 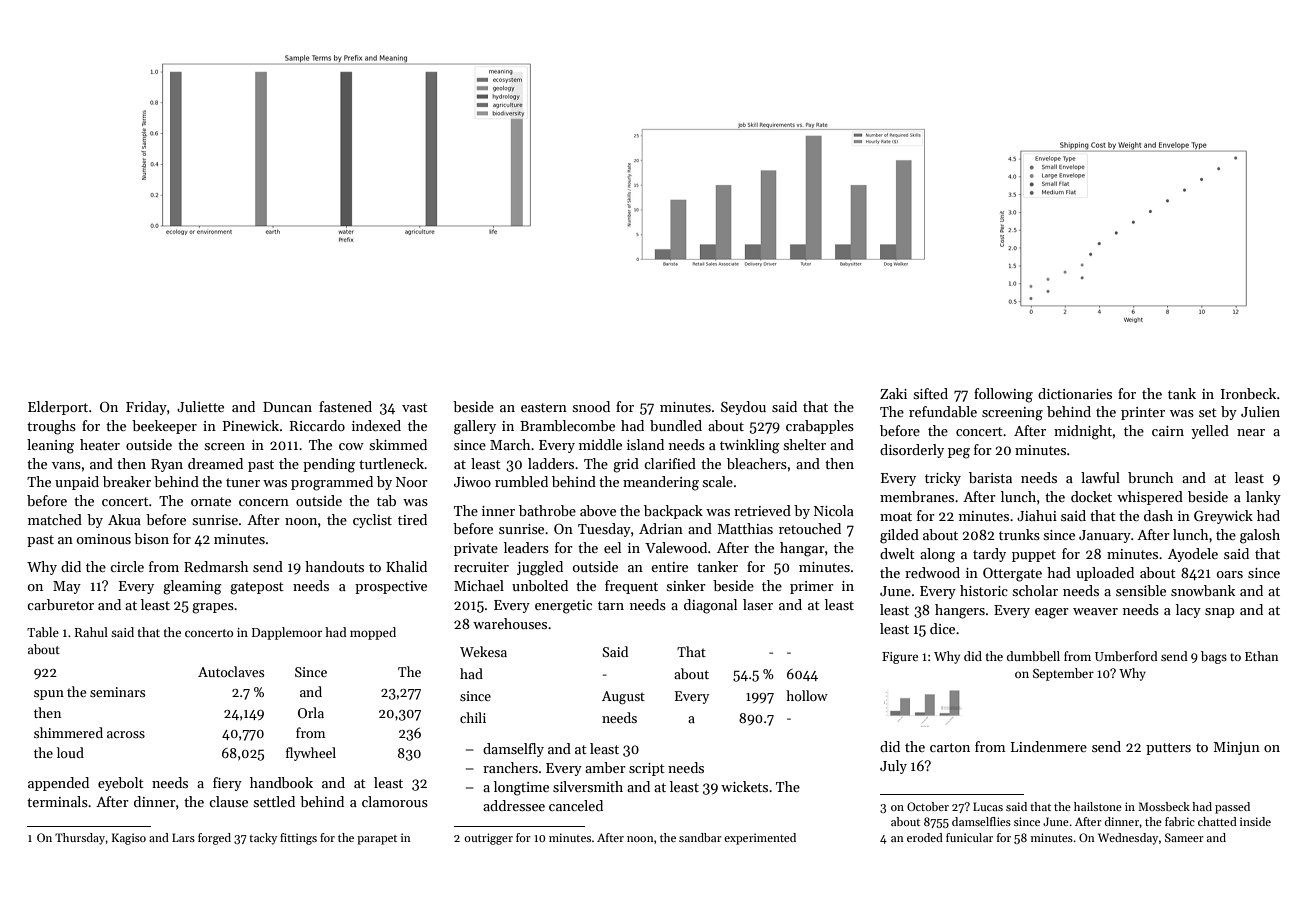 What do you see at coordinates (1098, 806) in the screenshot?
I see `hailstone` at bounding box center [1098, 806].
